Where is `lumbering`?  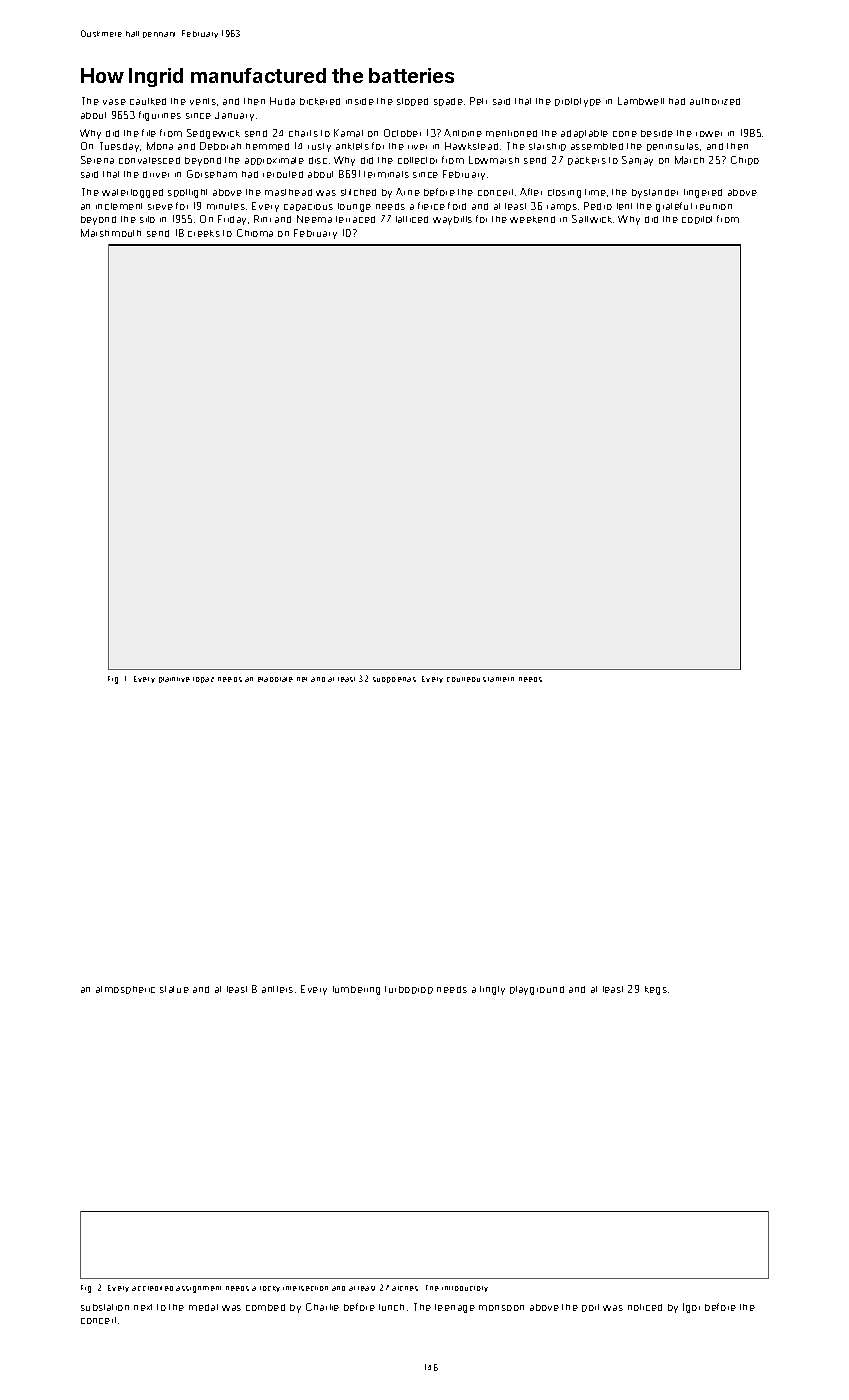
lumbering is located at coordinates (356, 990).
